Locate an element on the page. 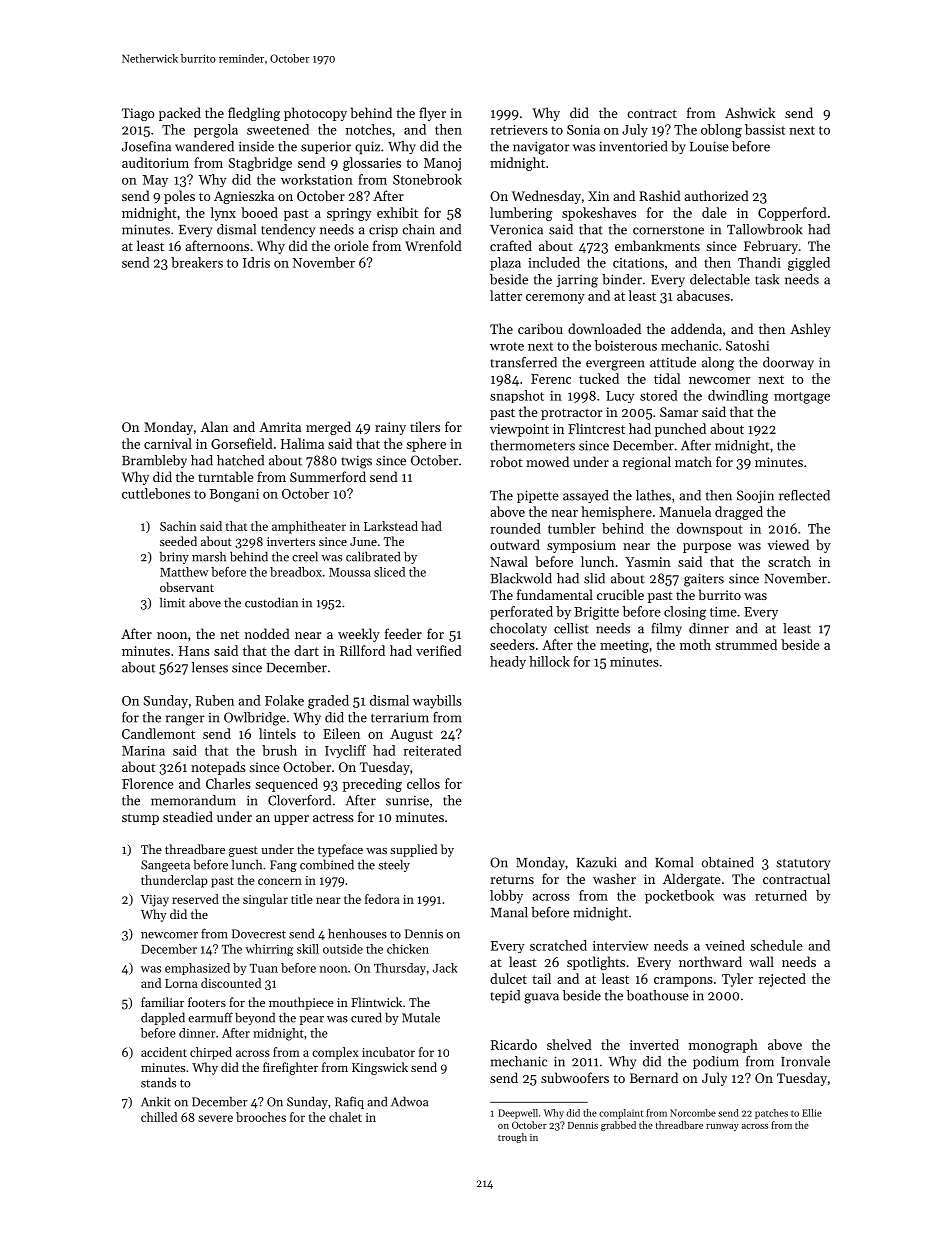 This page has height=1233, width=952. purpose is located at coordinates (707, 548).
